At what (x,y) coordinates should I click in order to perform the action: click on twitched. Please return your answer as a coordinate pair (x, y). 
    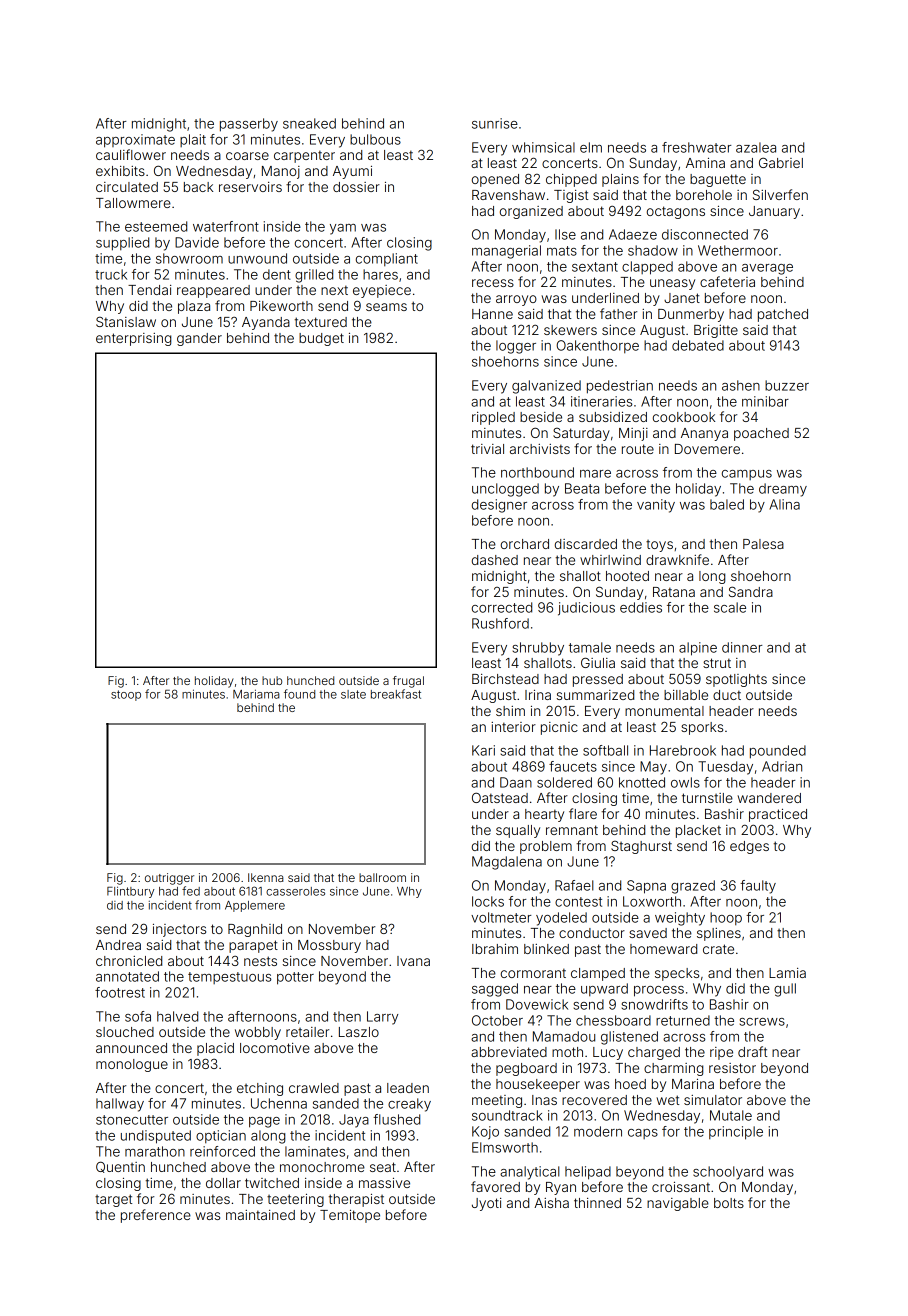
    Looking at the image, I should click on (272, 1183).
